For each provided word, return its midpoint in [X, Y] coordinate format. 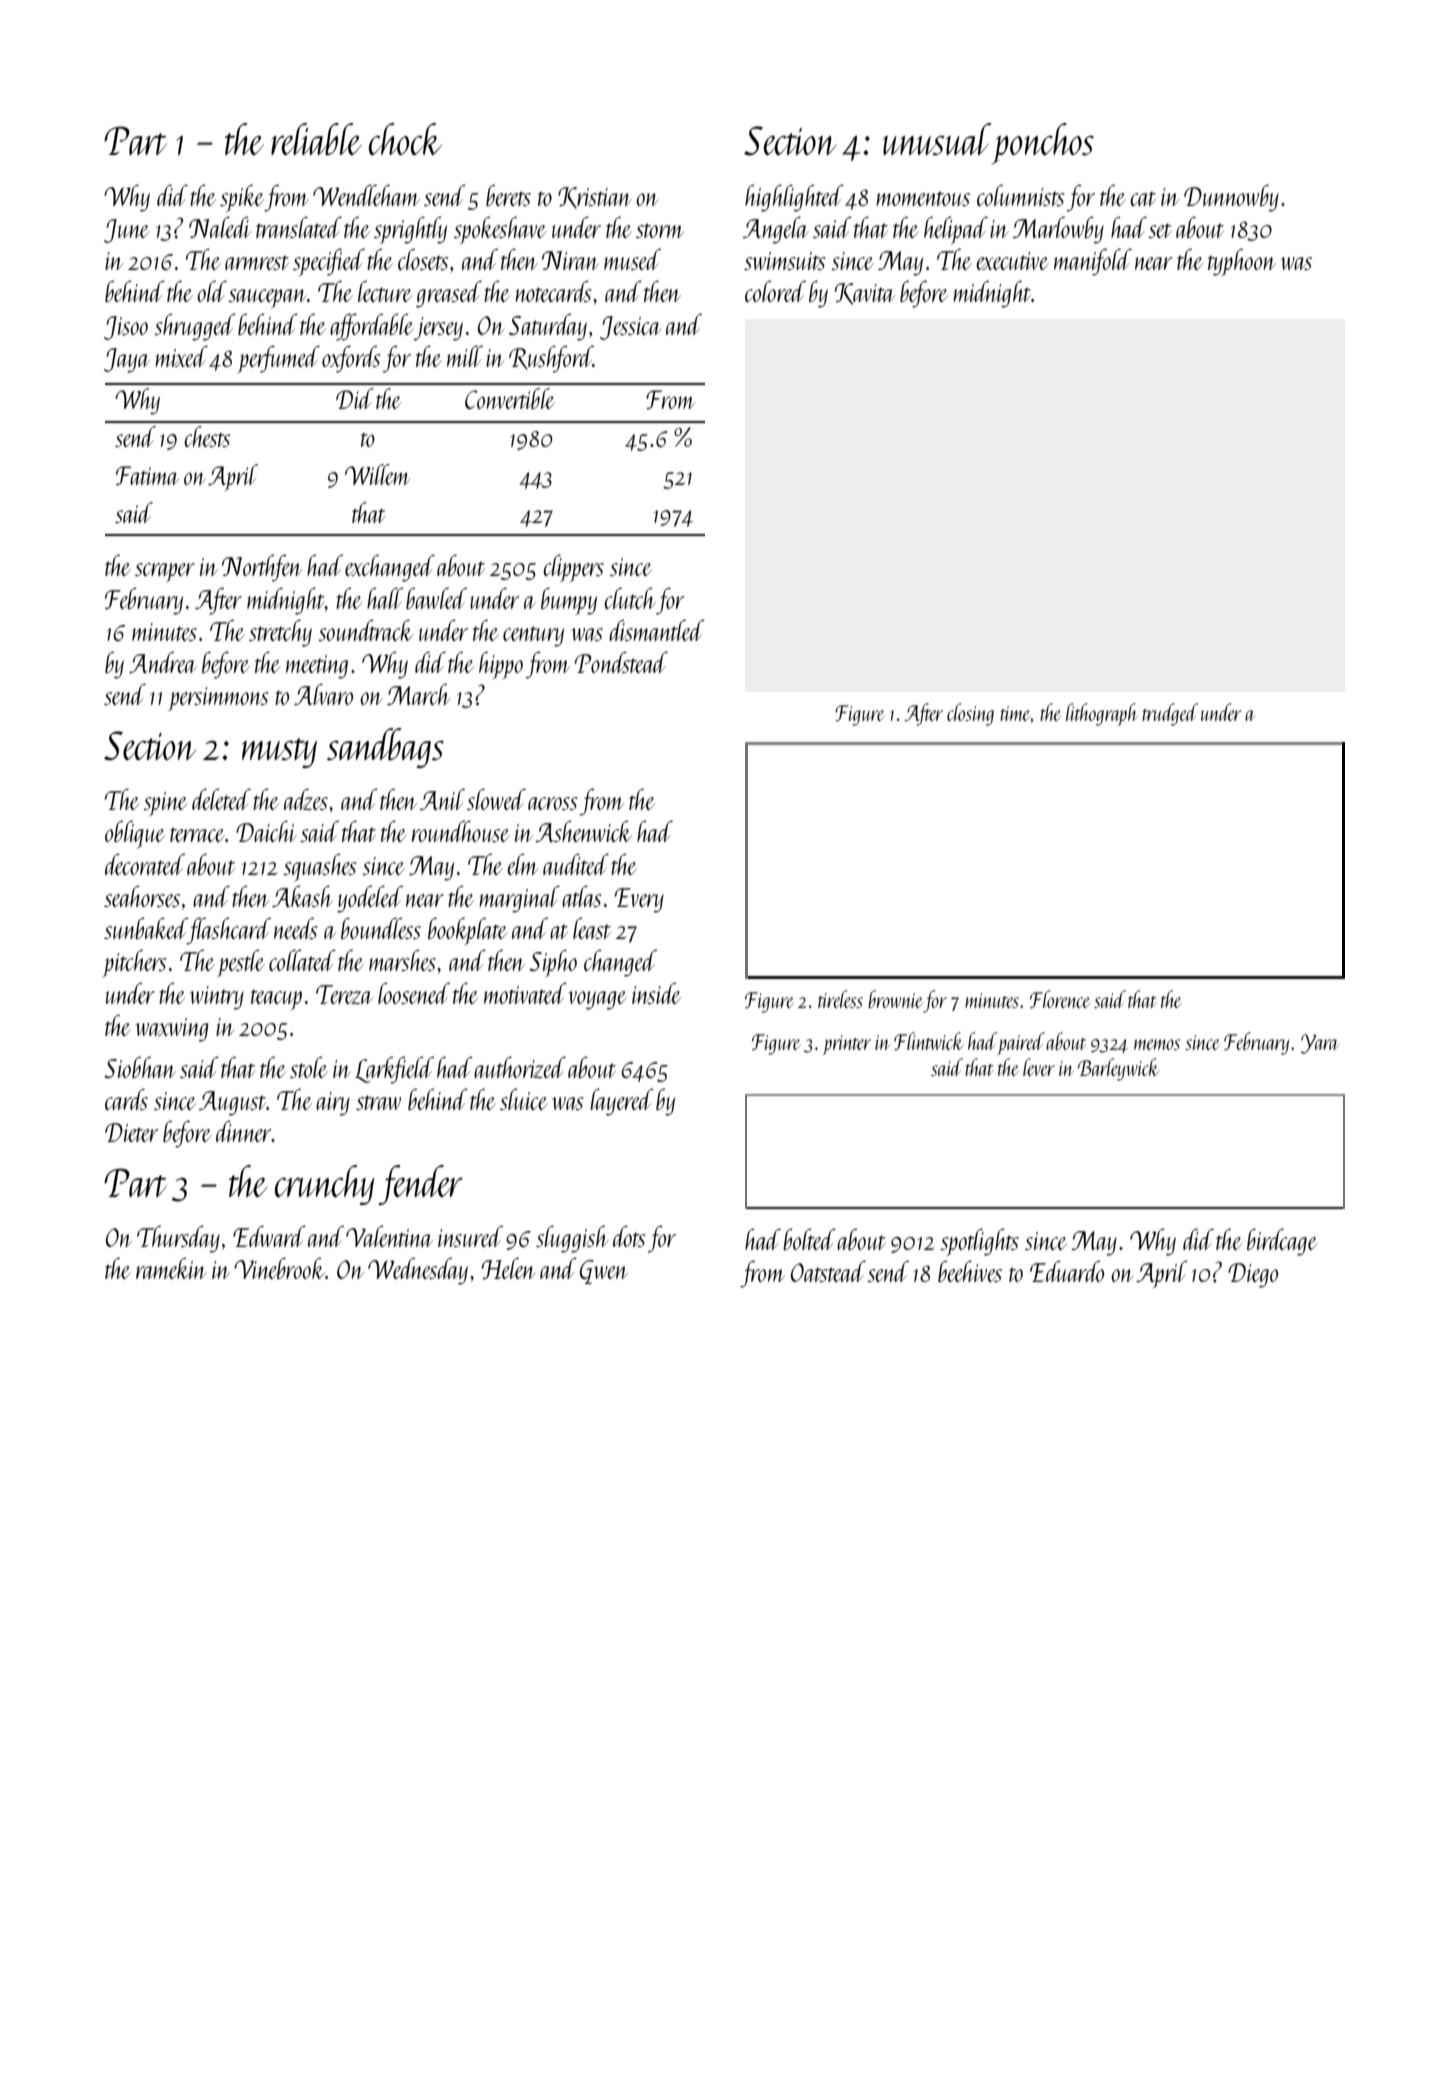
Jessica [631, 328]
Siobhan [140, 1067]
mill [465, 356]
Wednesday [418, 1271]
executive [1012, 261]
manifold [1093, 262]
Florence [1060, 999]
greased [449, 294]
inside [656, 993]
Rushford [551, 359]
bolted [809, 1239]
